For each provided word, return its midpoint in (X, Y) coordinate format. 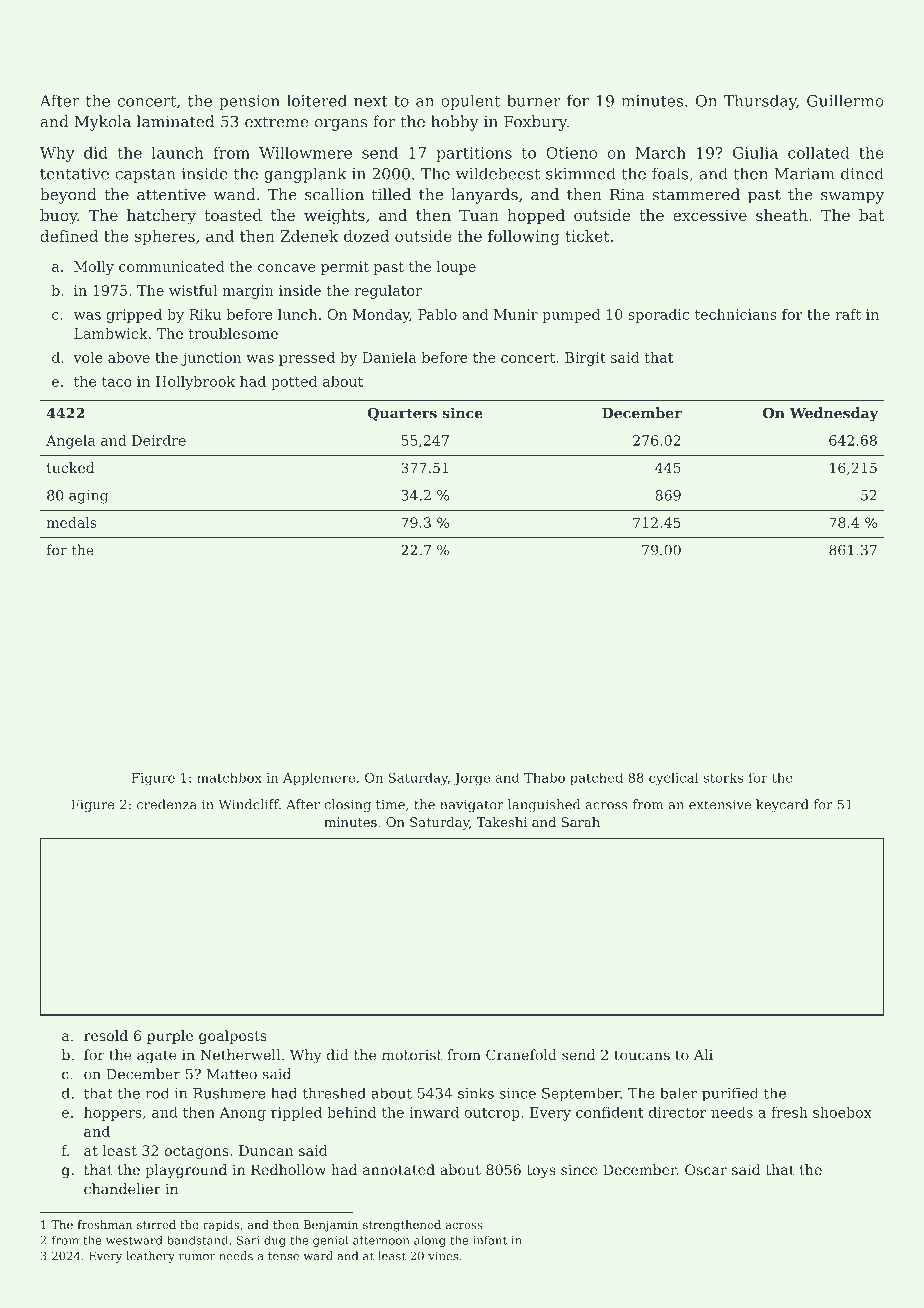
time (390, 805)
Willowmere (305, 152)
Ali (703, 1054)
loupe (456, 268)
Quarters (402, 414)
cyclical (673, 779)
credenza (167, 804)
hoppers (113, 1113)
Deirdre (159, 440)
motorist (412, 1055)
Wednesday (834, 414)
